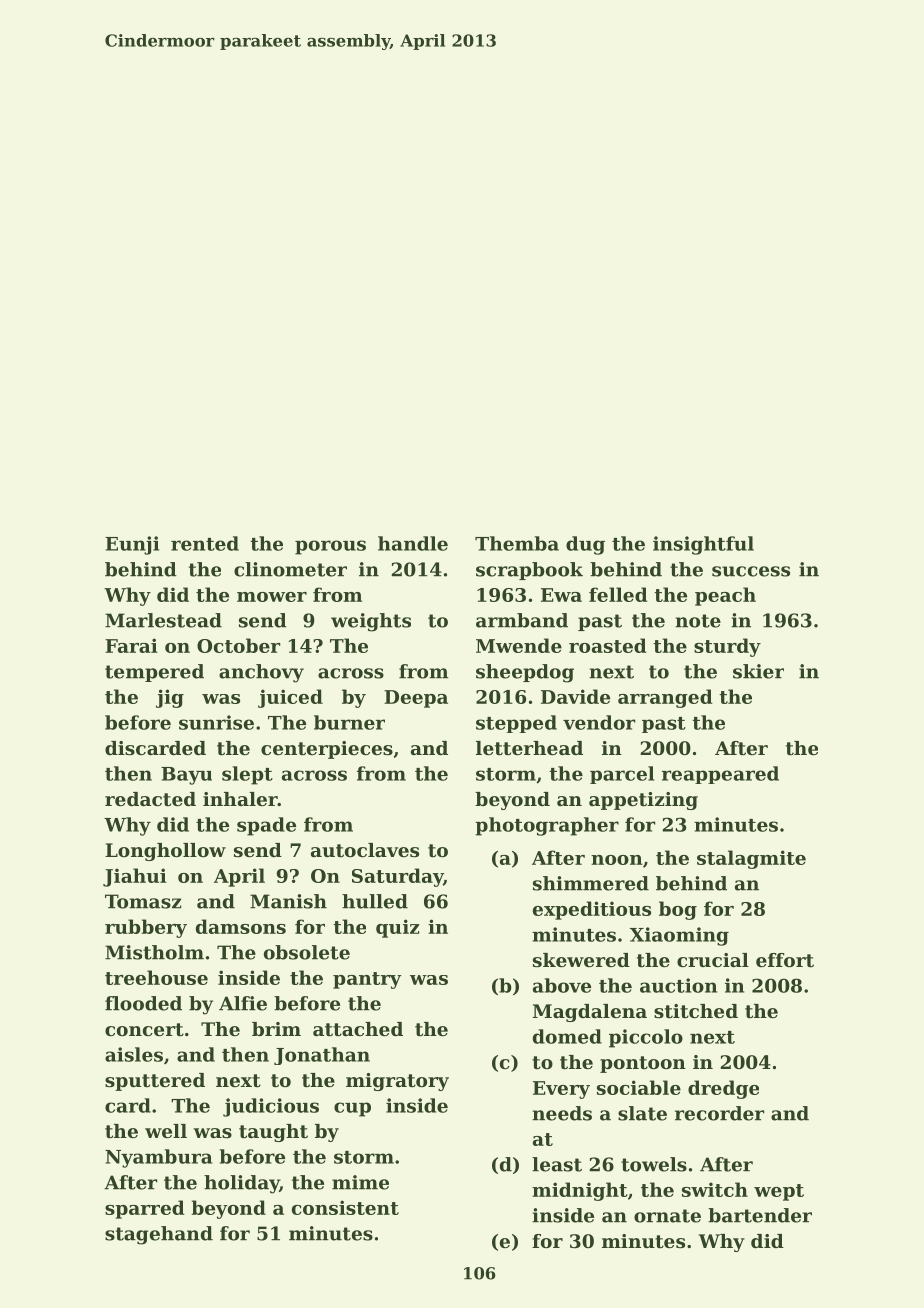  Describe the element at coordinates (345, 1207) in the screenshot. I see `consistent` at that location.
